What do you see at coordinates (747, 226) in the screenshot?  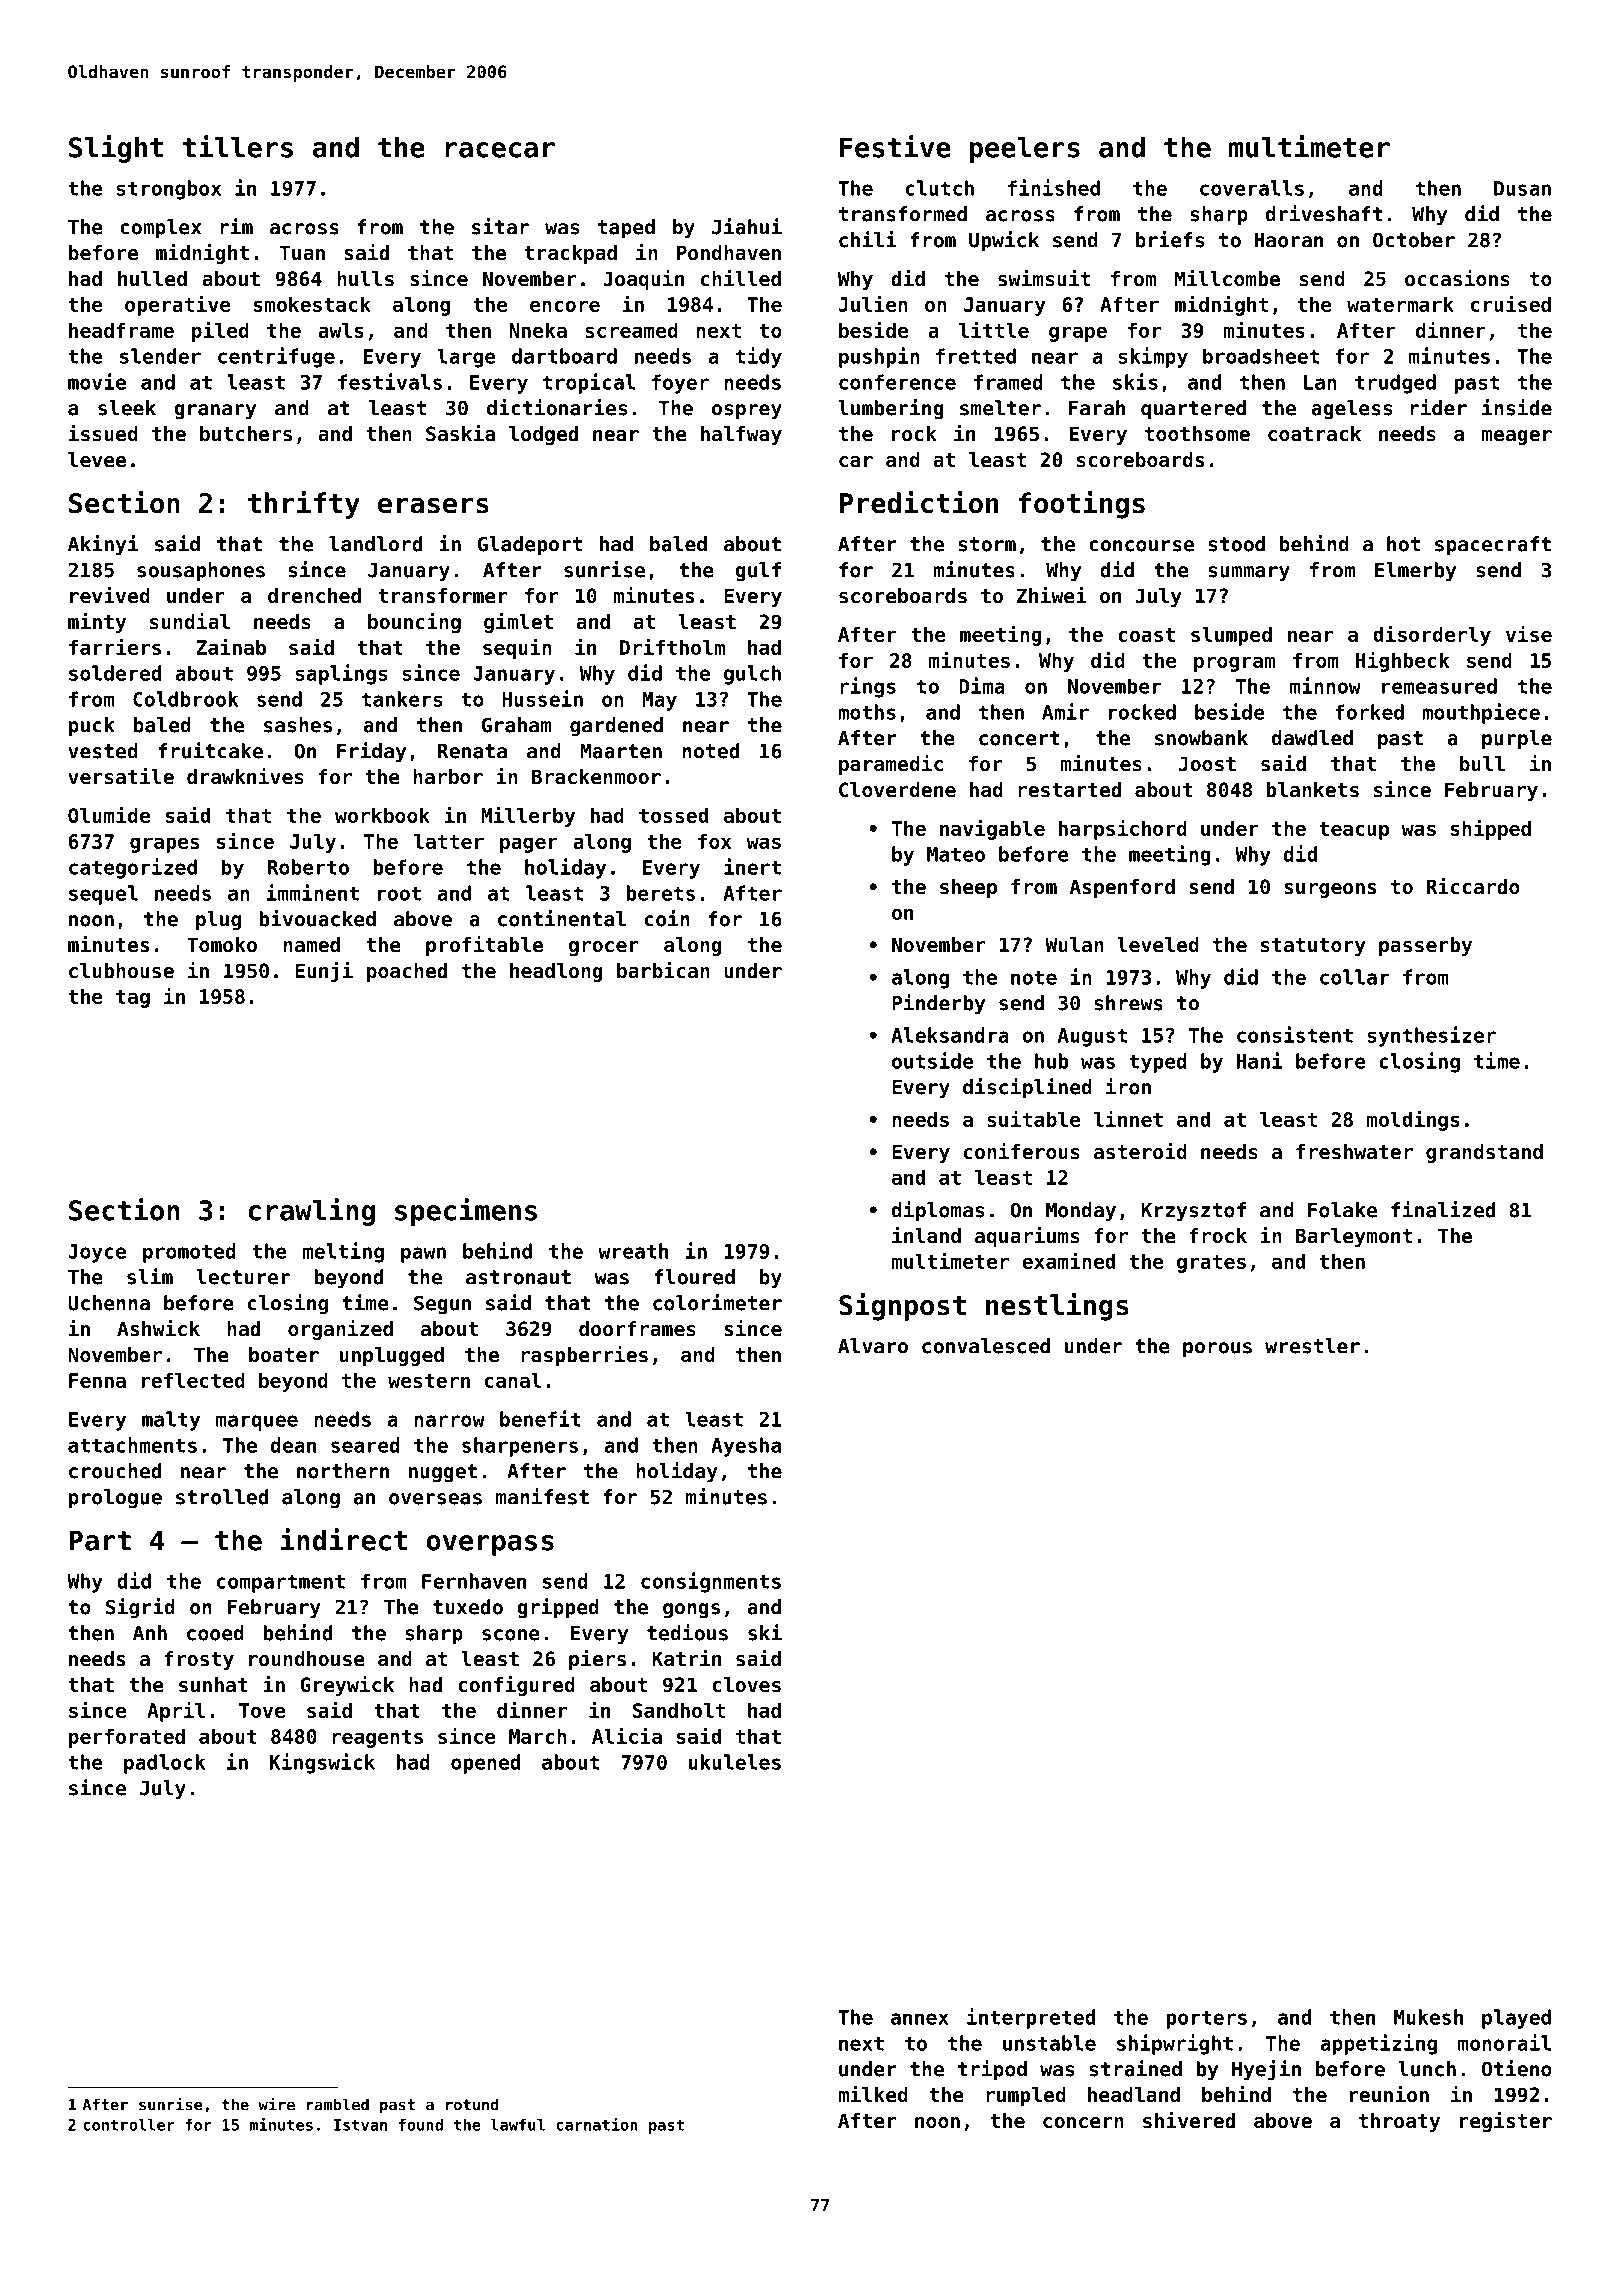 I see `Jiahui` at bounding box center [747, 226].
